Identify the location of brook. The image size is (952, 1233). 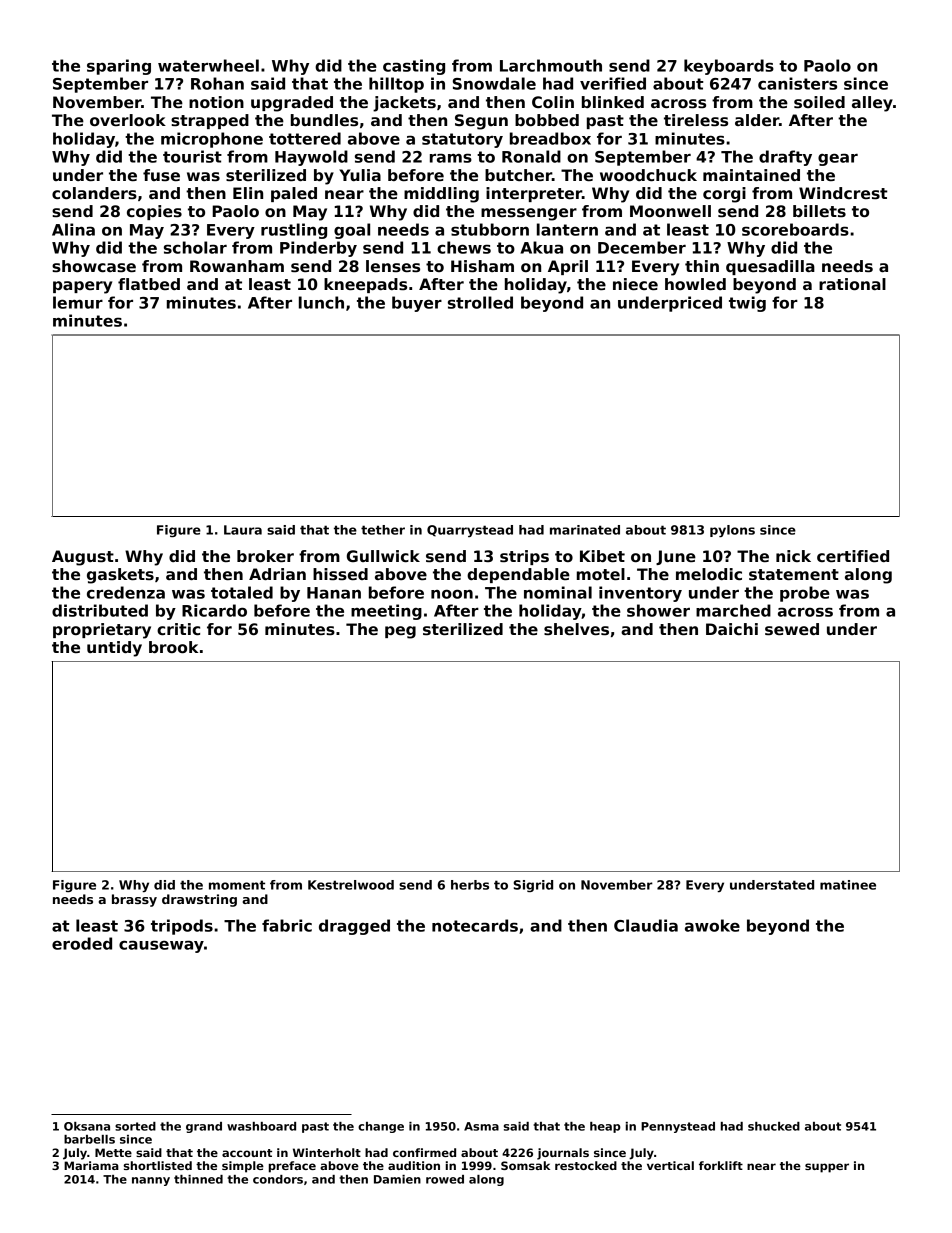
(173, 647).
